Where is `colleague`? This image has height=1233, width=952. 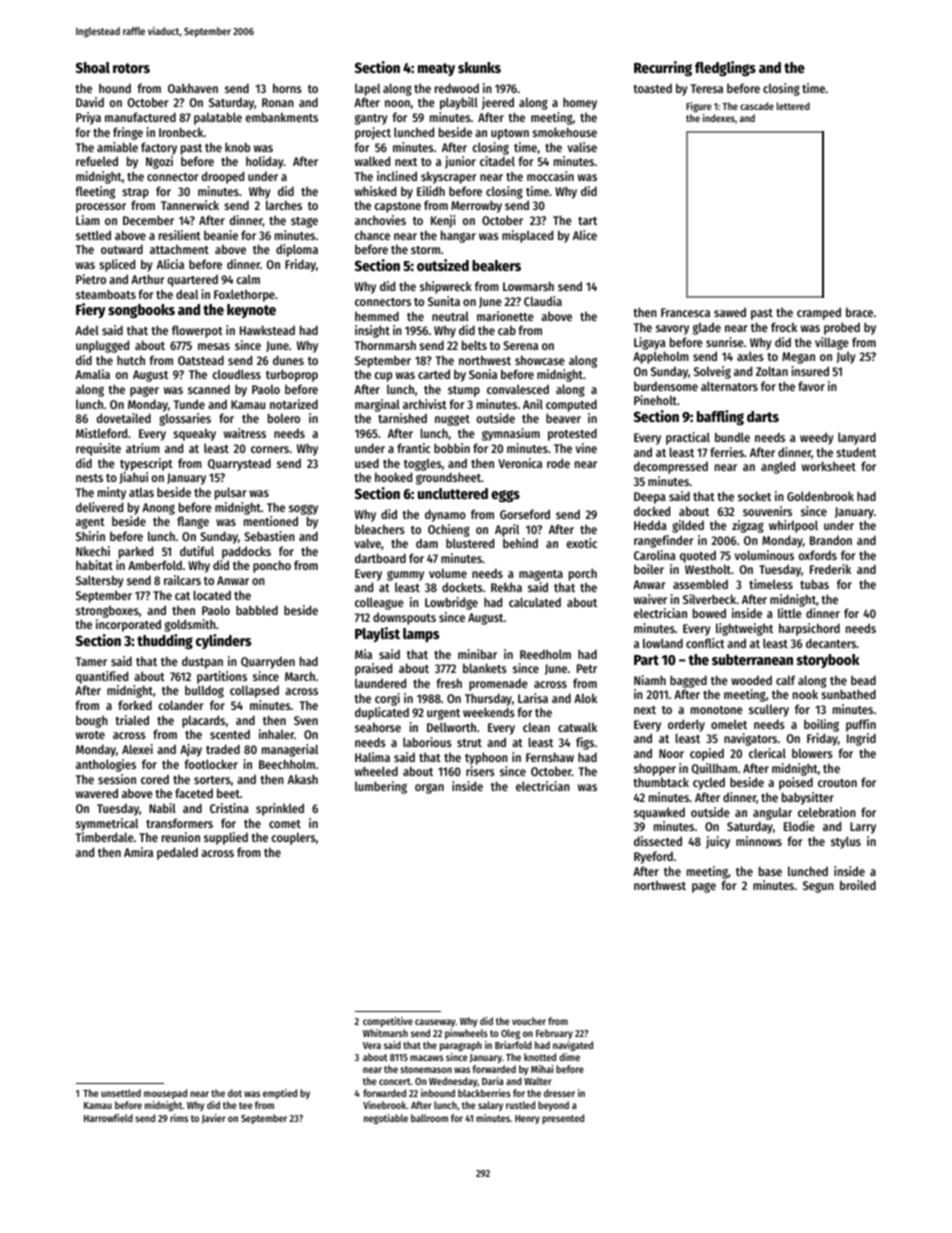 colleague is located at coordinates (379, 603).
